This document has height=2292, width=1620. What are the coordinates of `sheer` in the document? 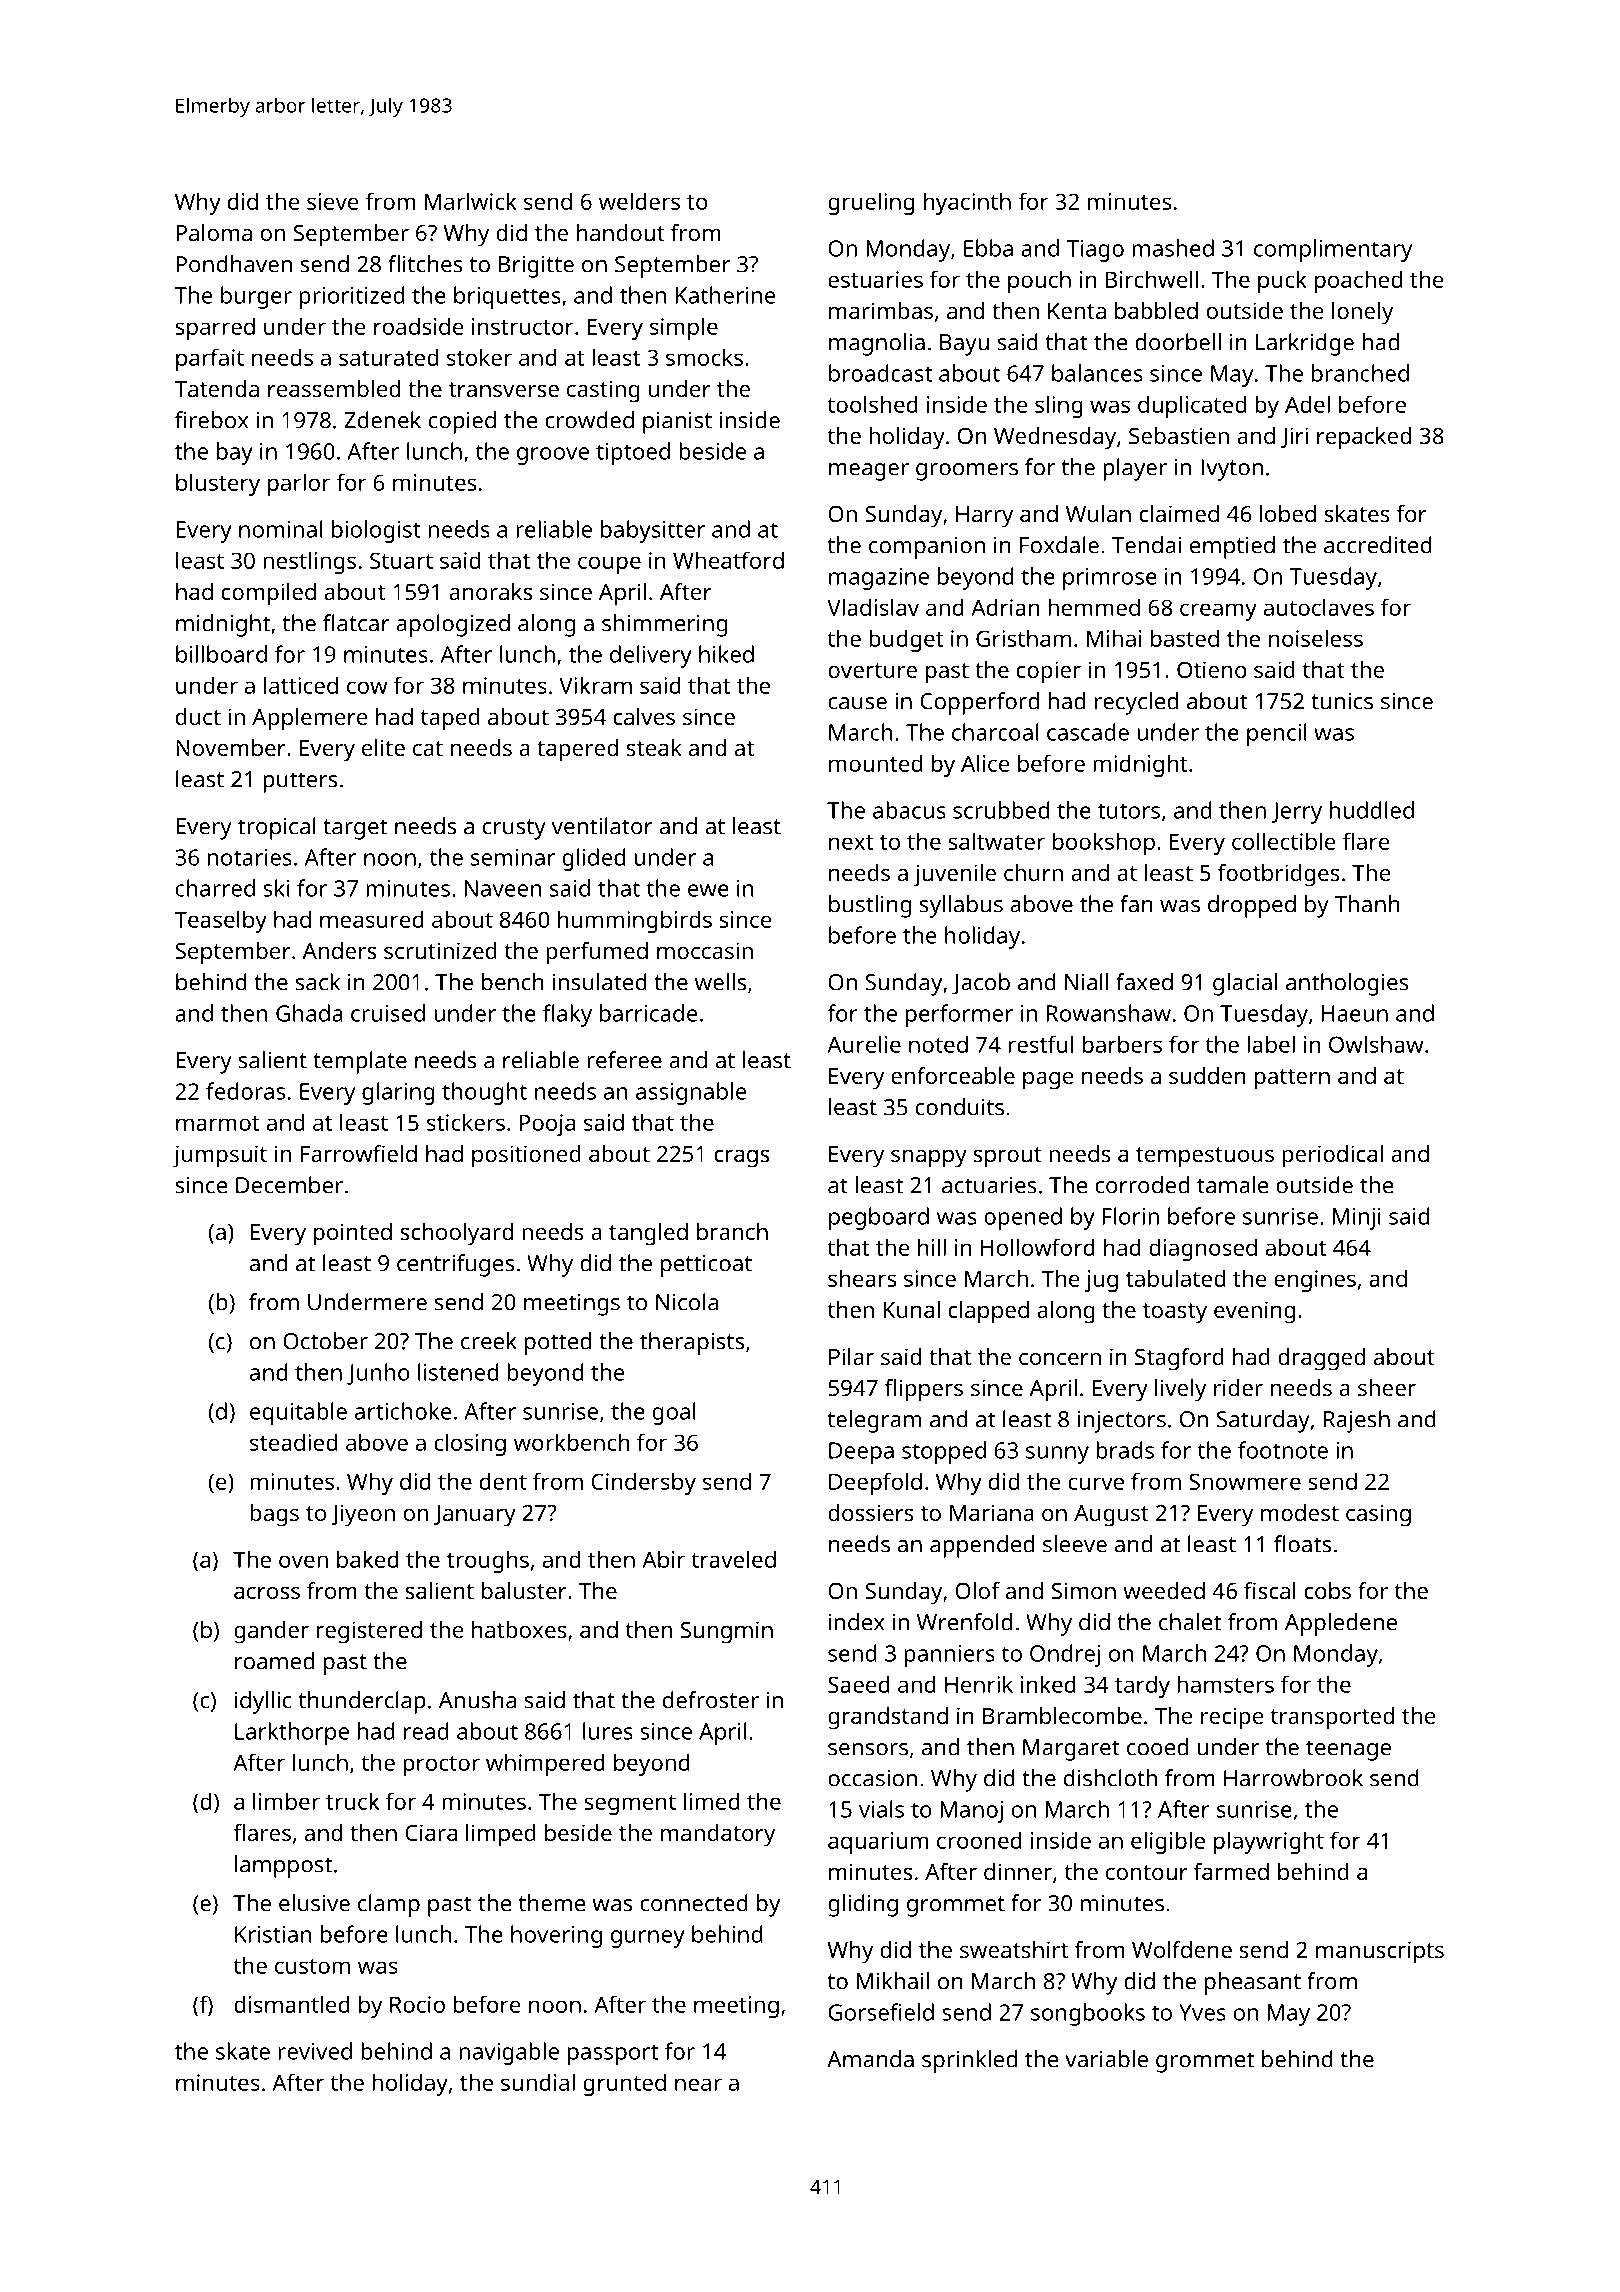 It's located at (1387, 1387).
